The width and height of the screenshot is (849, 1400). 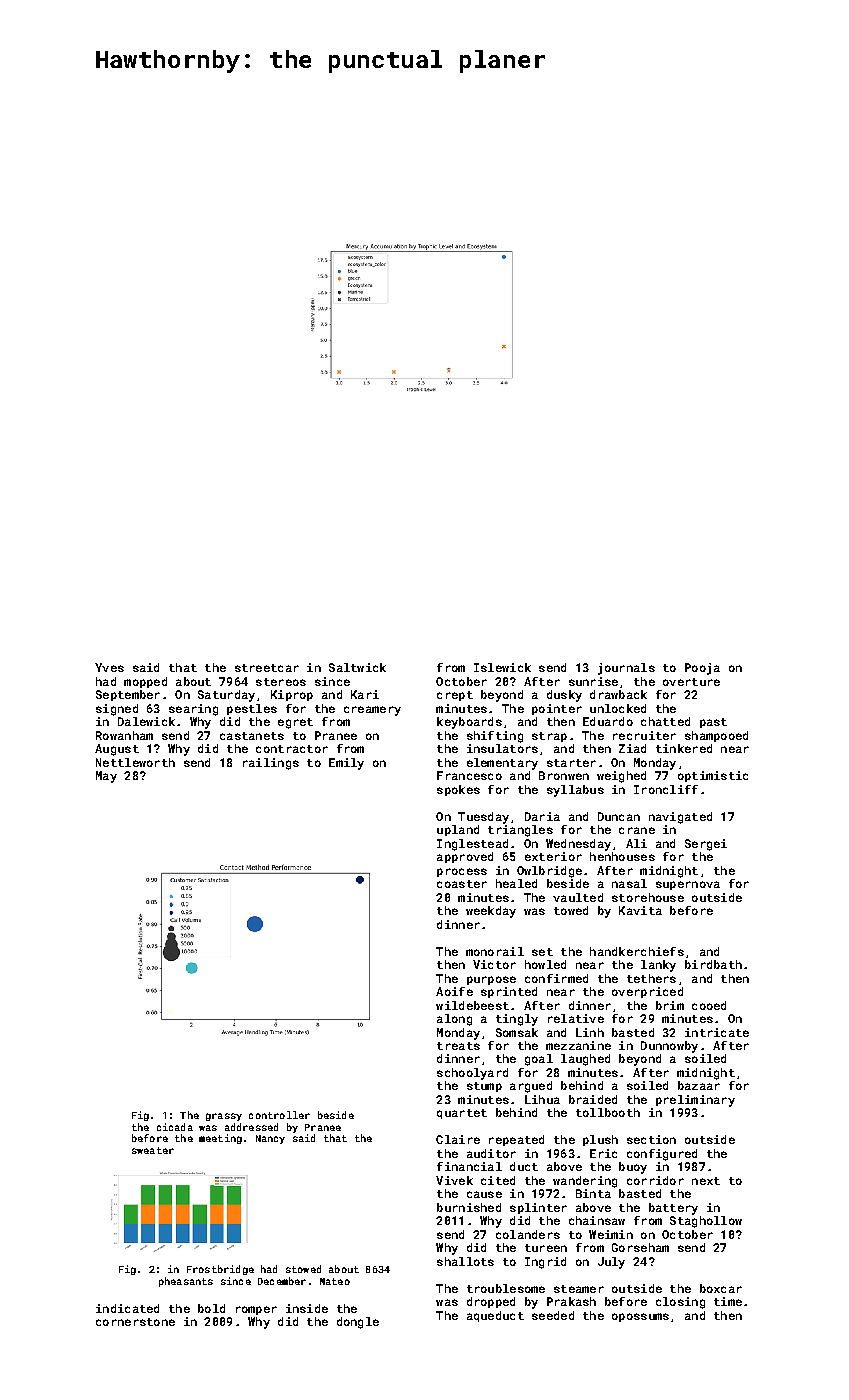 What do you see at coordinates (135, 762) in the screenshot?
I see `Nettleworth` at bounding box center [135, 762].
